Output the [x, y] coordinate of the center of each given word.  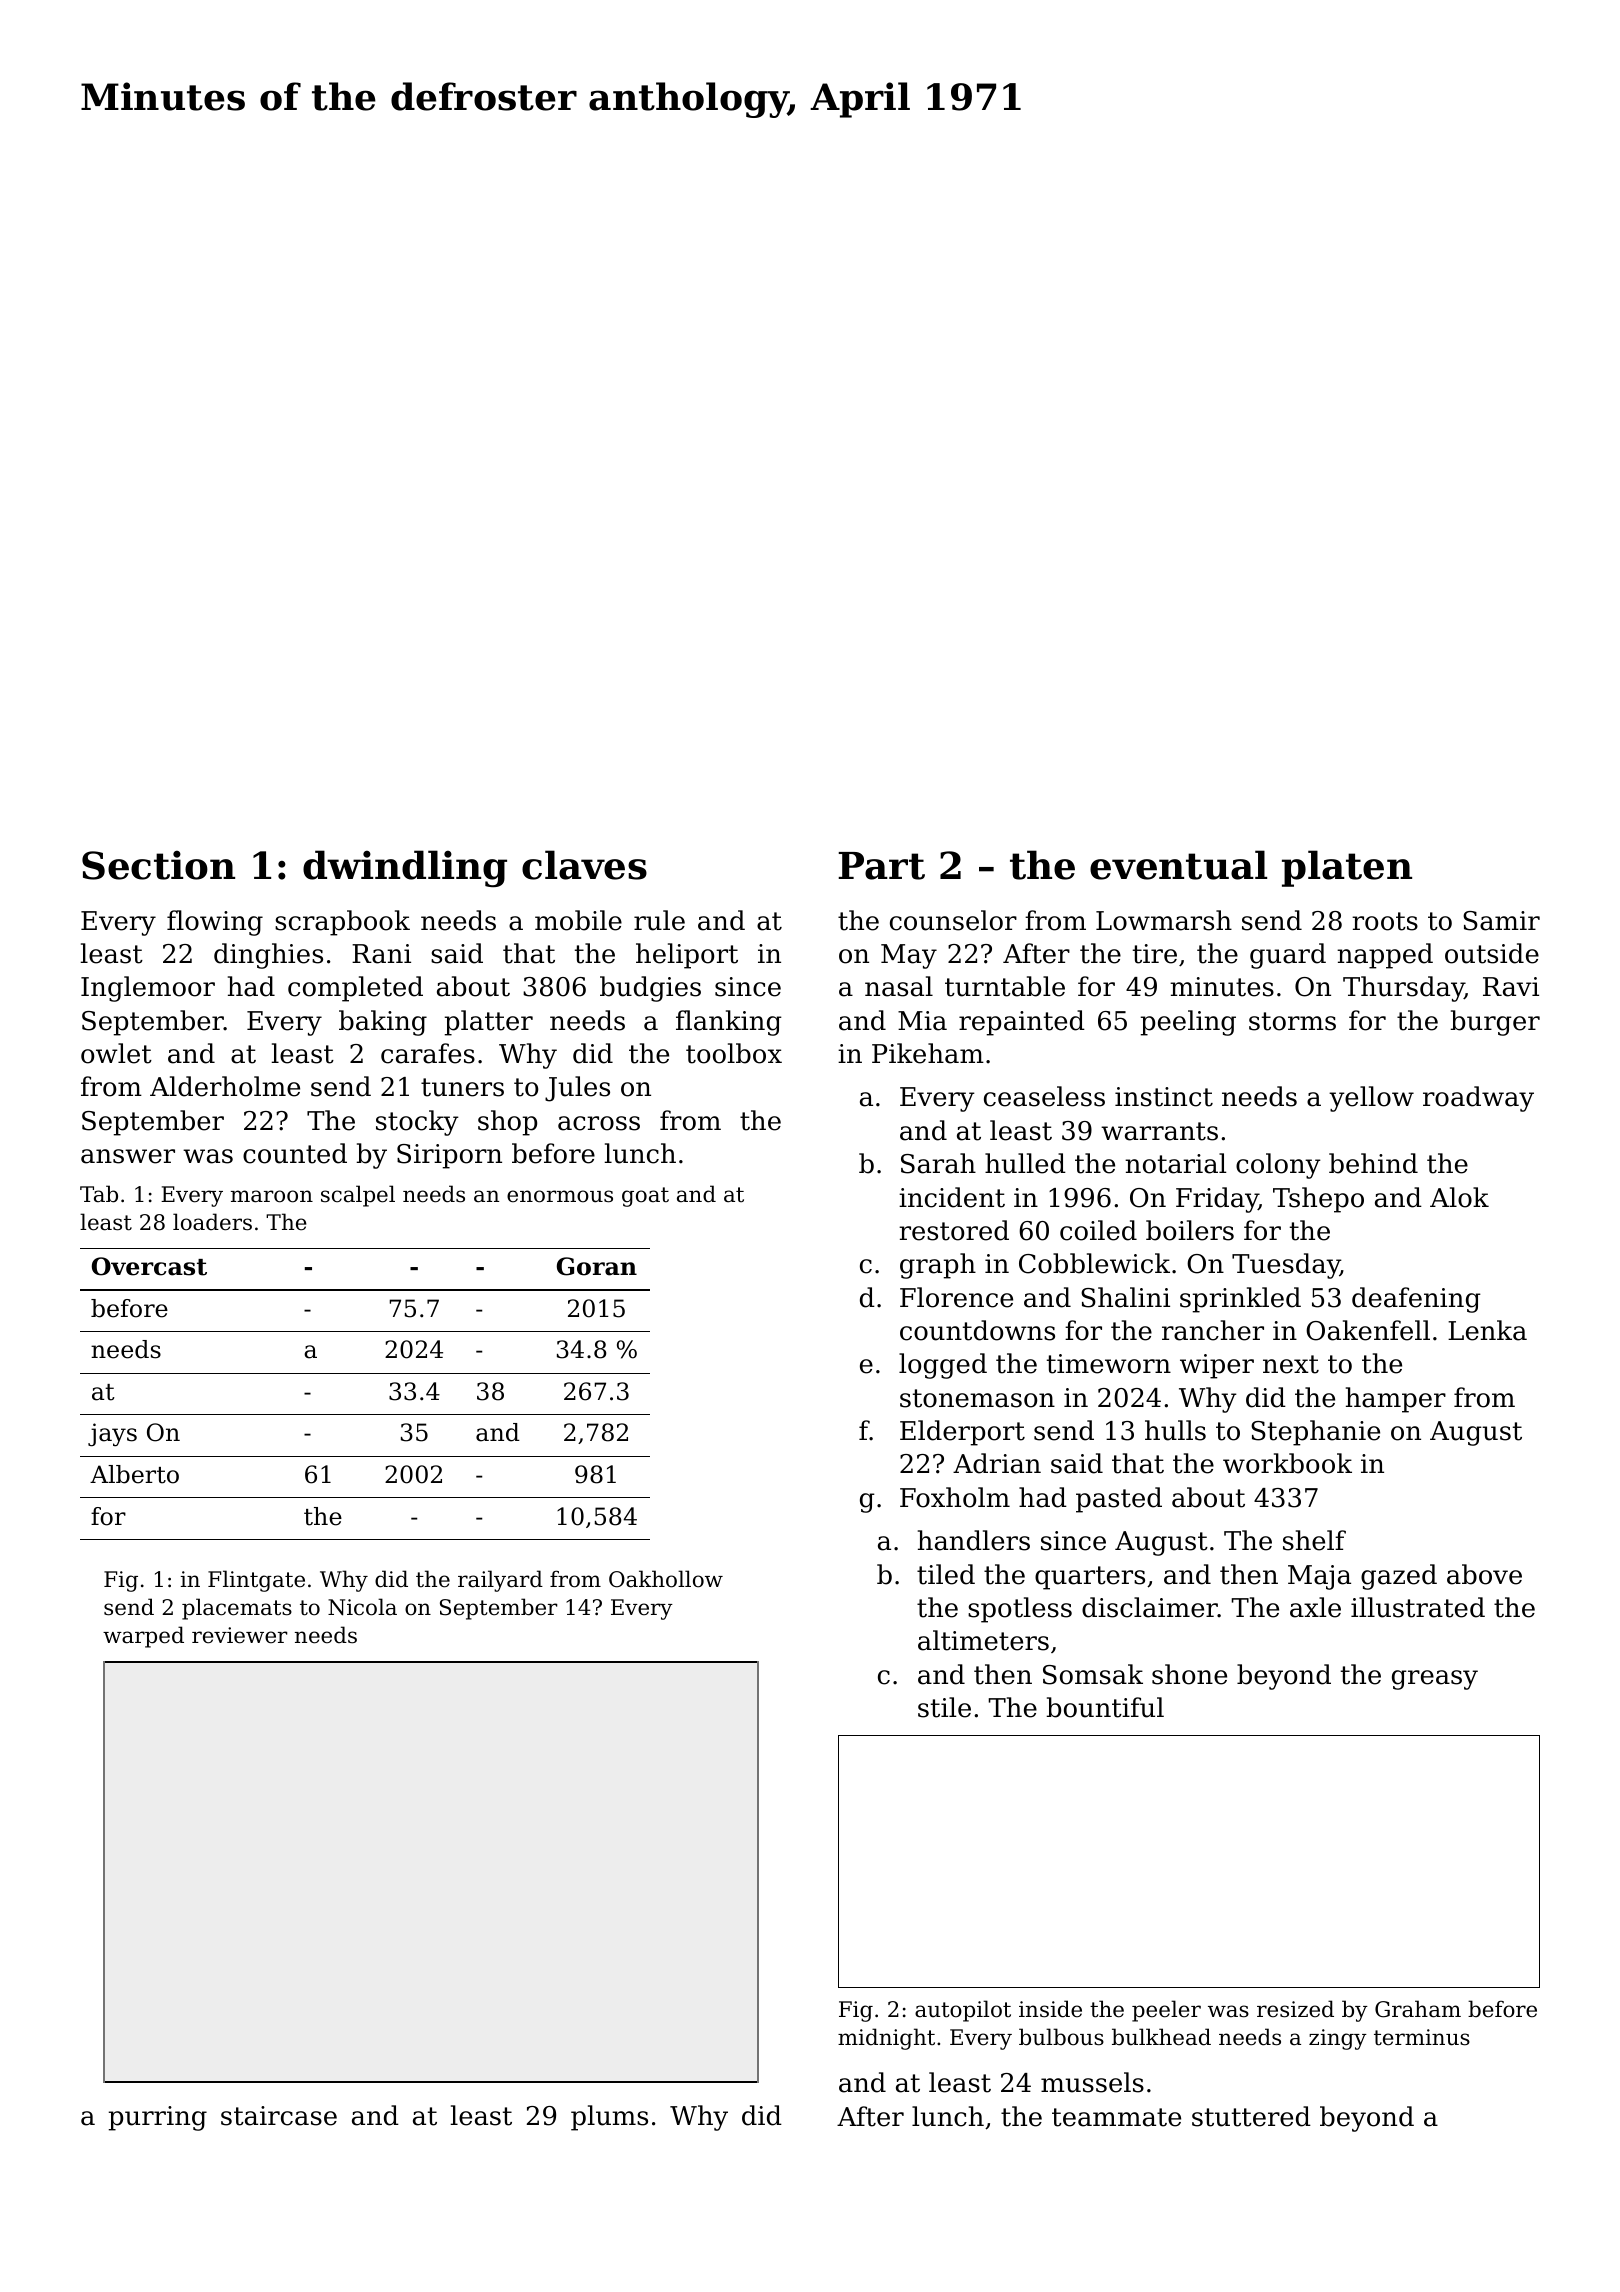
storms [1292, 1021]
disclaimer [1150, 1607]
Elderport [962, 1433]
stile [944, 1707]
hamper [1396, 1400]
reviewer [240, 1635]
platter [489, 1023]
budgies [650, 989]
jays [112, 1435]
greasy [1435, 1680]
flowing [215, 923]
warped [143, 1637]
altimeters [983, 1640]
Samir [1501, 921]
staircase [279, 2116]
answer [128, 1156]
